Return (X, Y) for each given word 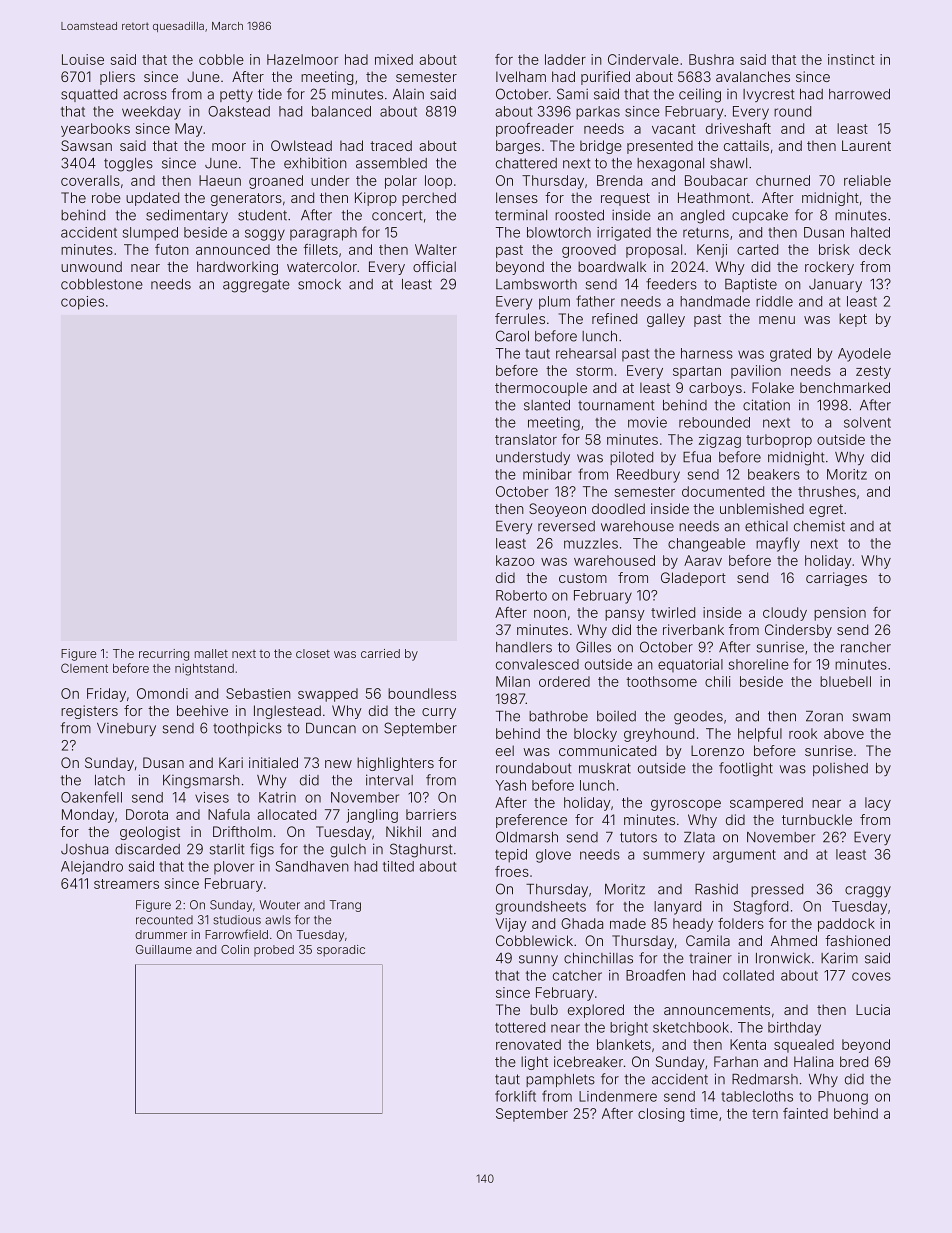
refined (614, 318)
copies (82, 303)
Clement (84, 668)
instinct (851, 59)
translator (526, 439)
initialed (273, 762)
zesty (873, 372)
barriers (431, 814)
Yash (510, 785)
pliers (117, 78)
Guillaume (164, 949)
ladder (565, 59)
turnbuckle (817, 819)
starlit (227, 849)
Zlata (699, 837)
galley (666, 320)
